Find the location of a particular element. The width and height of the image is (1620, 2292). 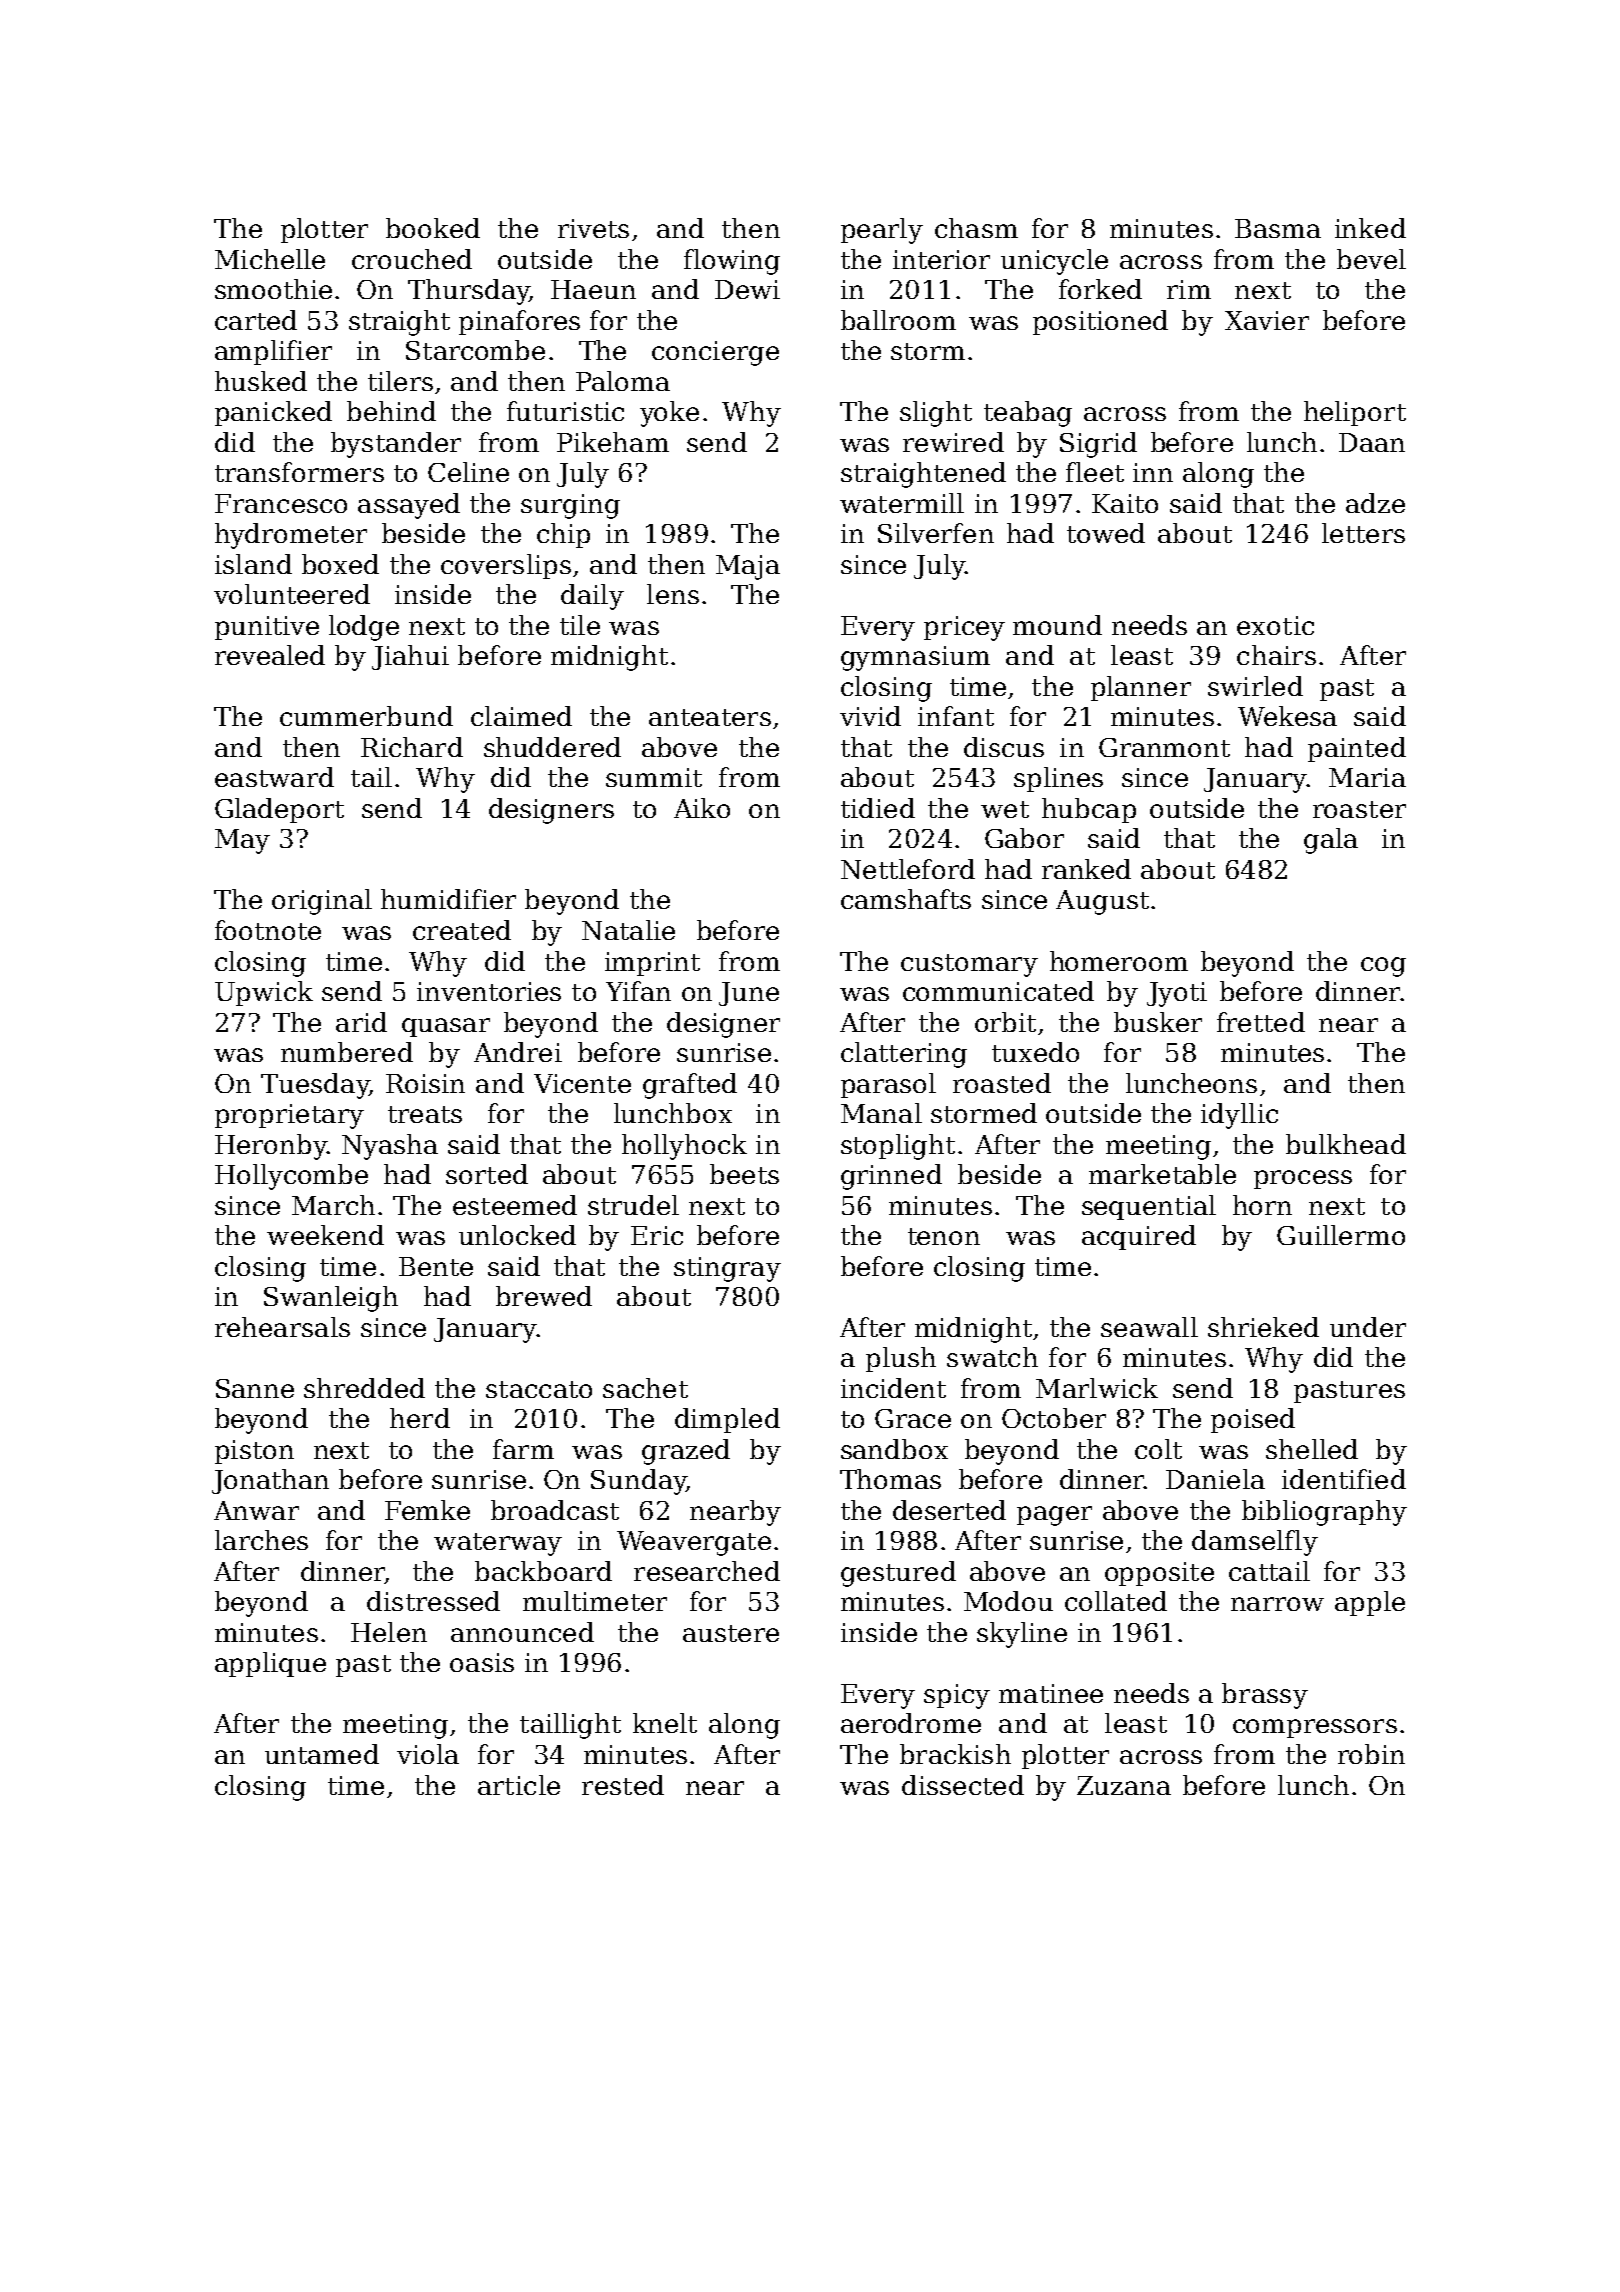

shredded is located at coordinates (364, 1388).
